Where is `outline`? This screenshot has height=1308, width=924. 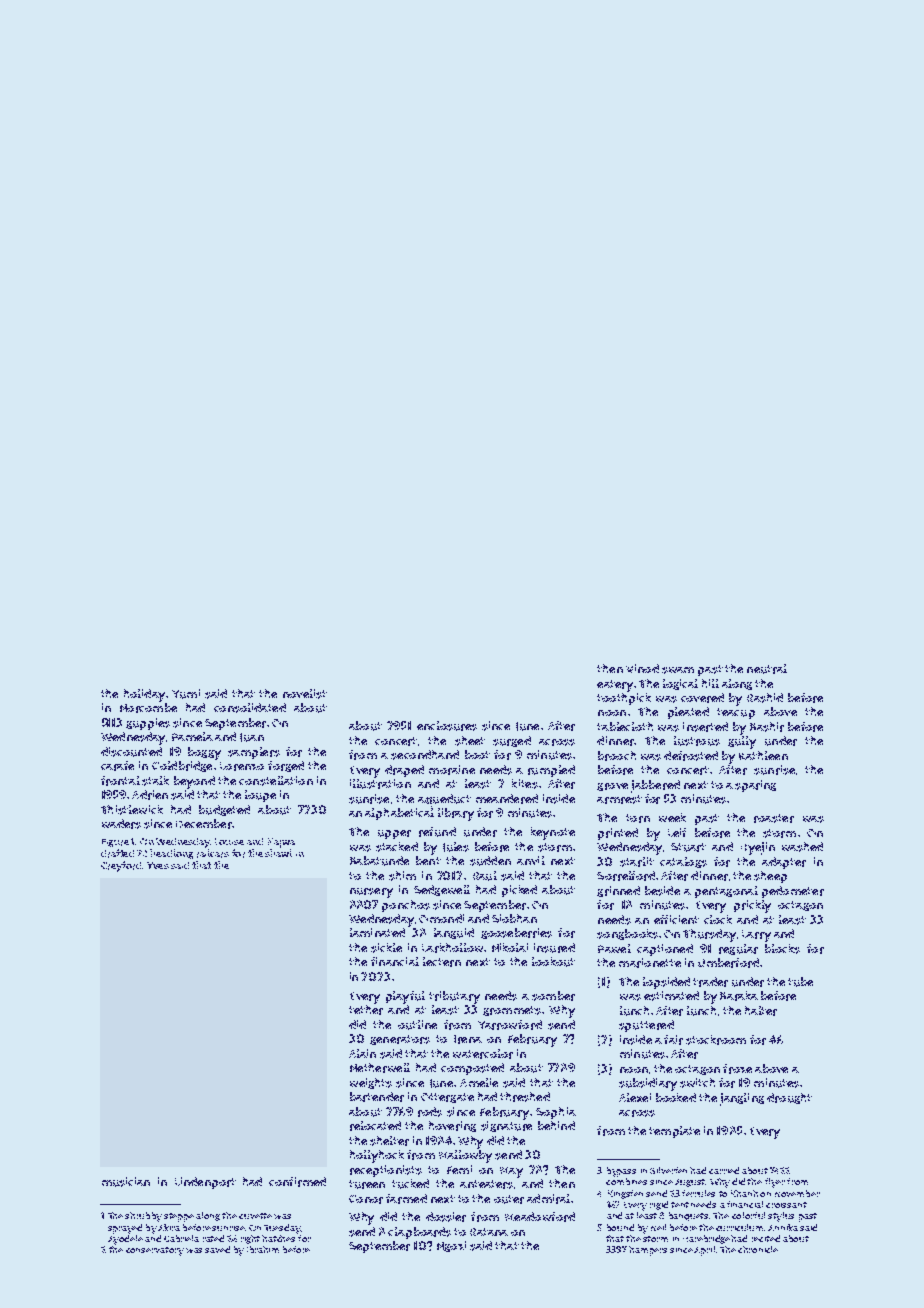
outline is located at coordinates (417, 1025).
